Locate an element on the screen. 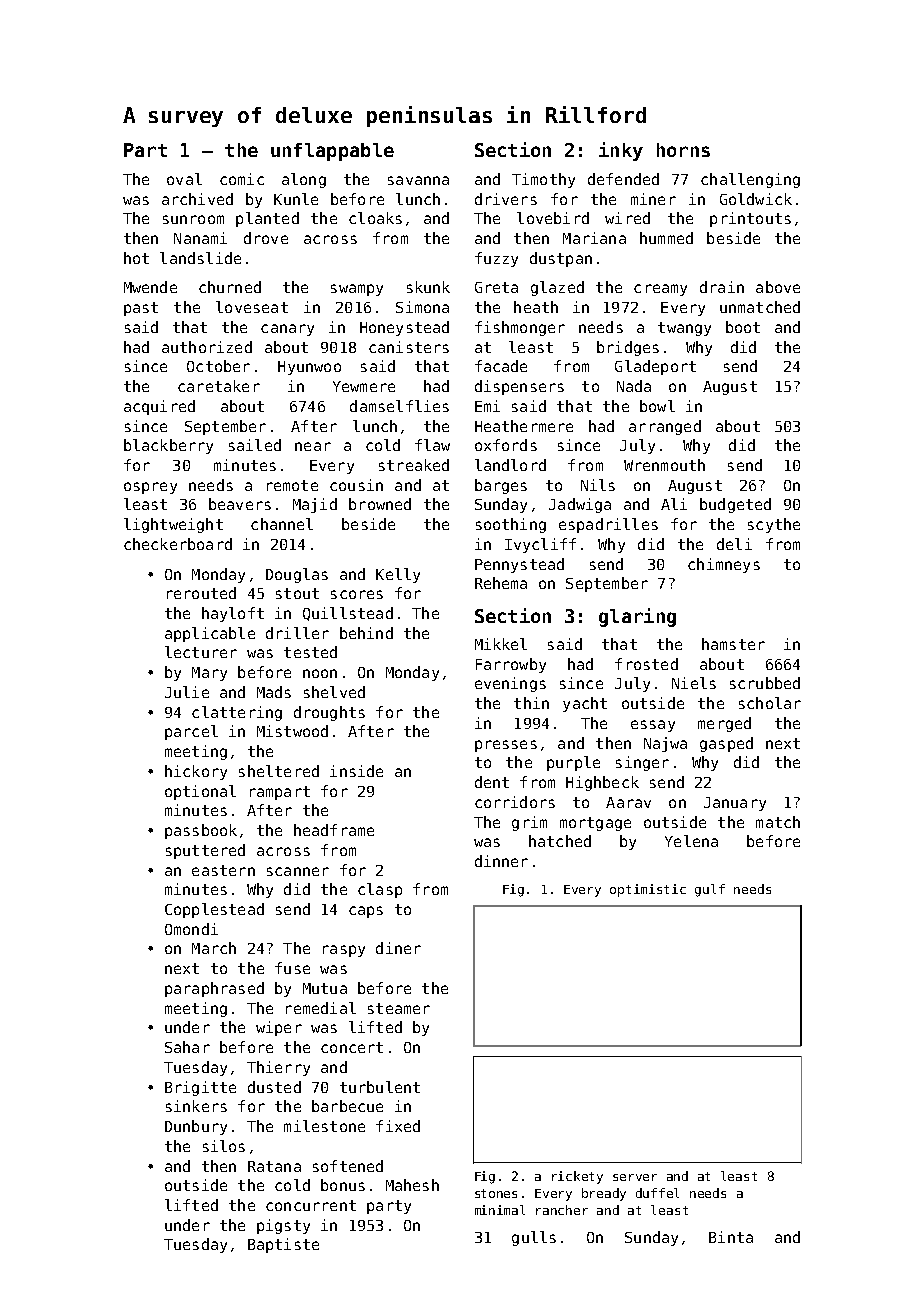 The height and width of the screenshot is (1314, 924). Baptiste is located at coordinates (283, 1245).
